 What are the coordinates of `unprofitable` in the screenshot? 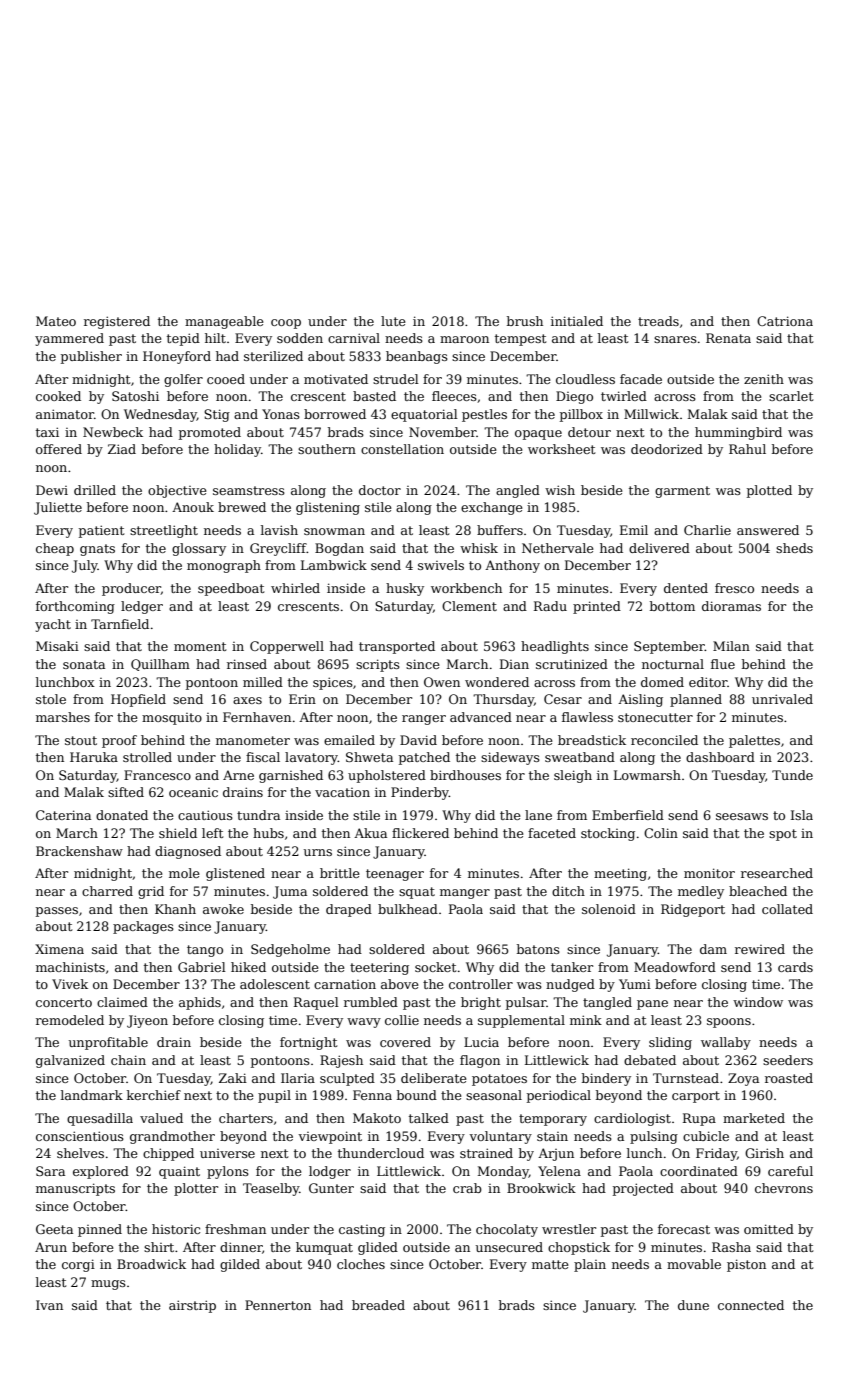 It's located at (108, 1043).
